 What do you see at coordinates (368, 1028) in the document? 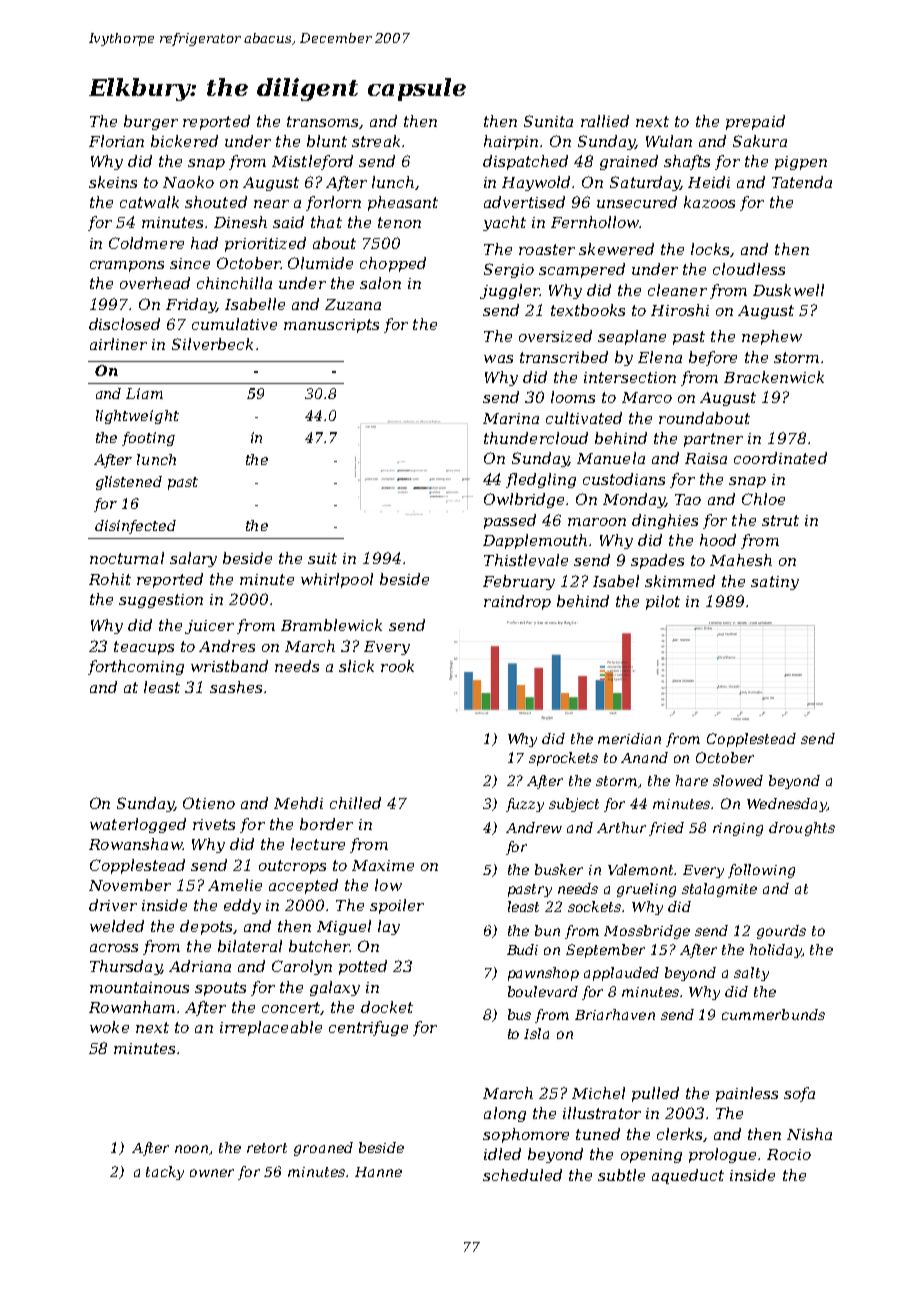
I see `centrifuge` at bounding box center [368, 1028].
